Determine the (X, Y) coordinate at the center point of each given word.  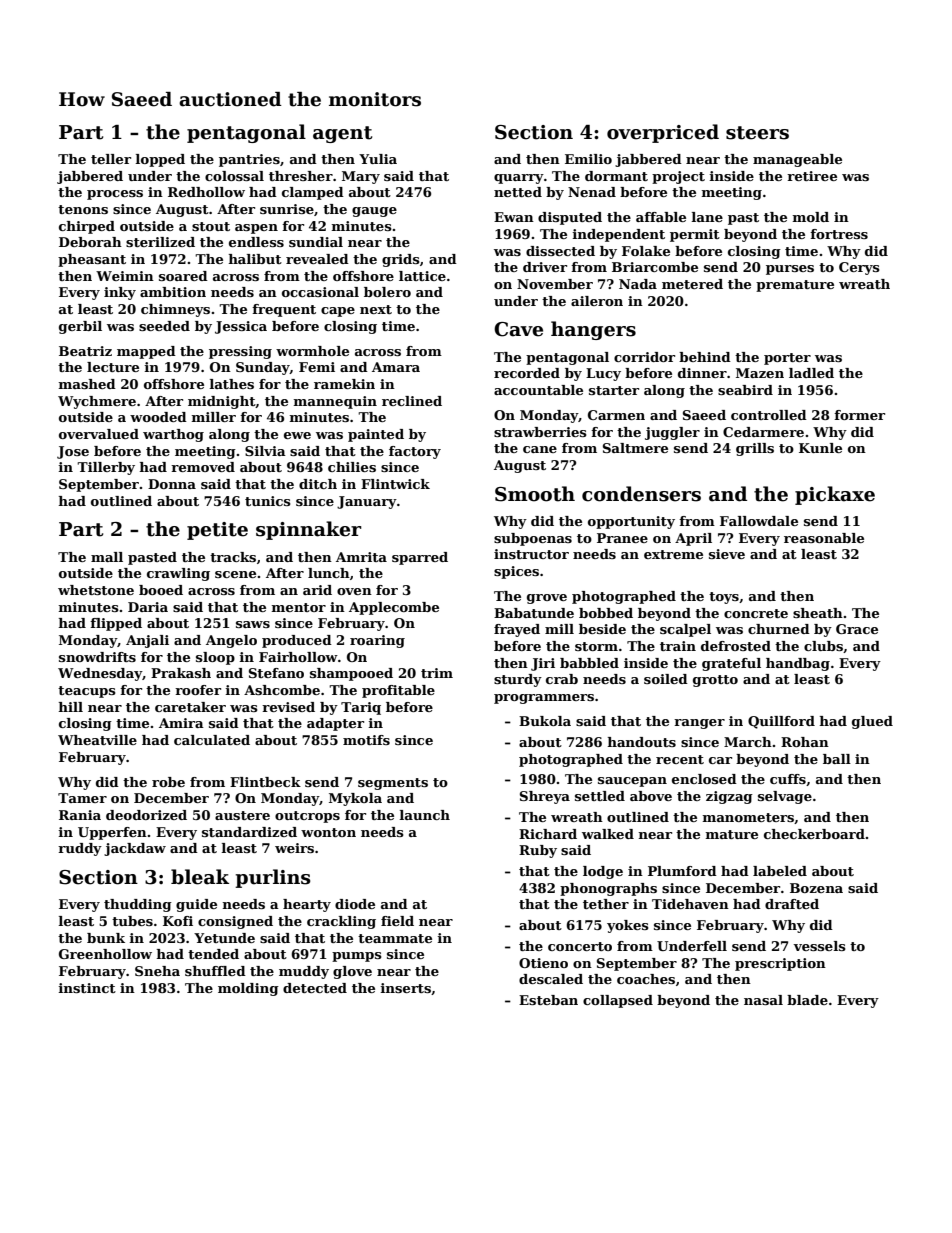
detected (315, 988)
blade (807, 1000)
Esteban (548, 1000)
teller (111, 159)
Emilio (588, 159)
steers (757, 133)
